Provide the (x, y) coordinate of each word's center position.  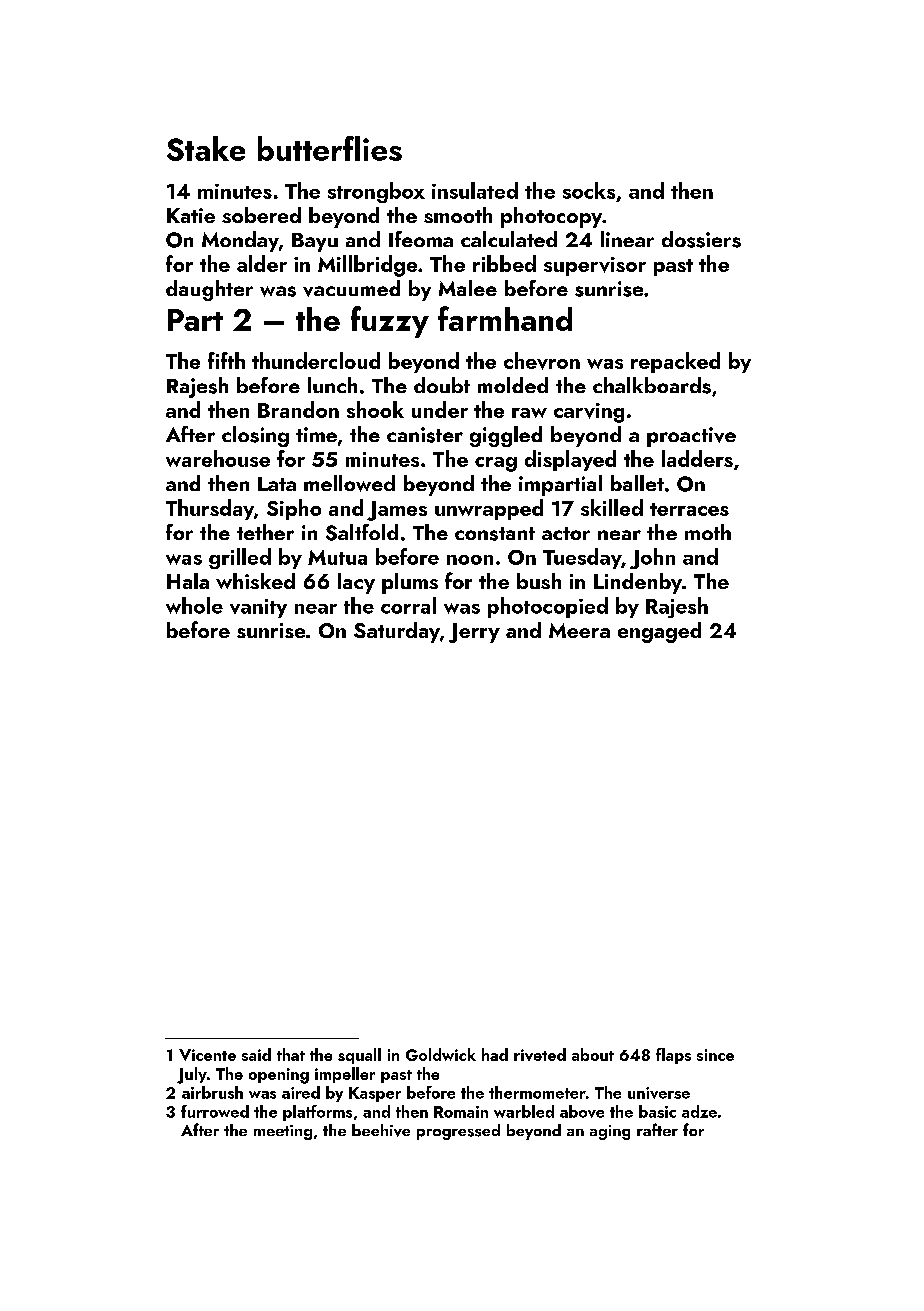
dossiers (701, 239)
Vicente (207, 1055)
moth (708, 532)
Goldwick (441, 1054)
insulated (475, 190)
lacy (356, 583)
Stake (206, 148)
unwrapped (489, 509)
